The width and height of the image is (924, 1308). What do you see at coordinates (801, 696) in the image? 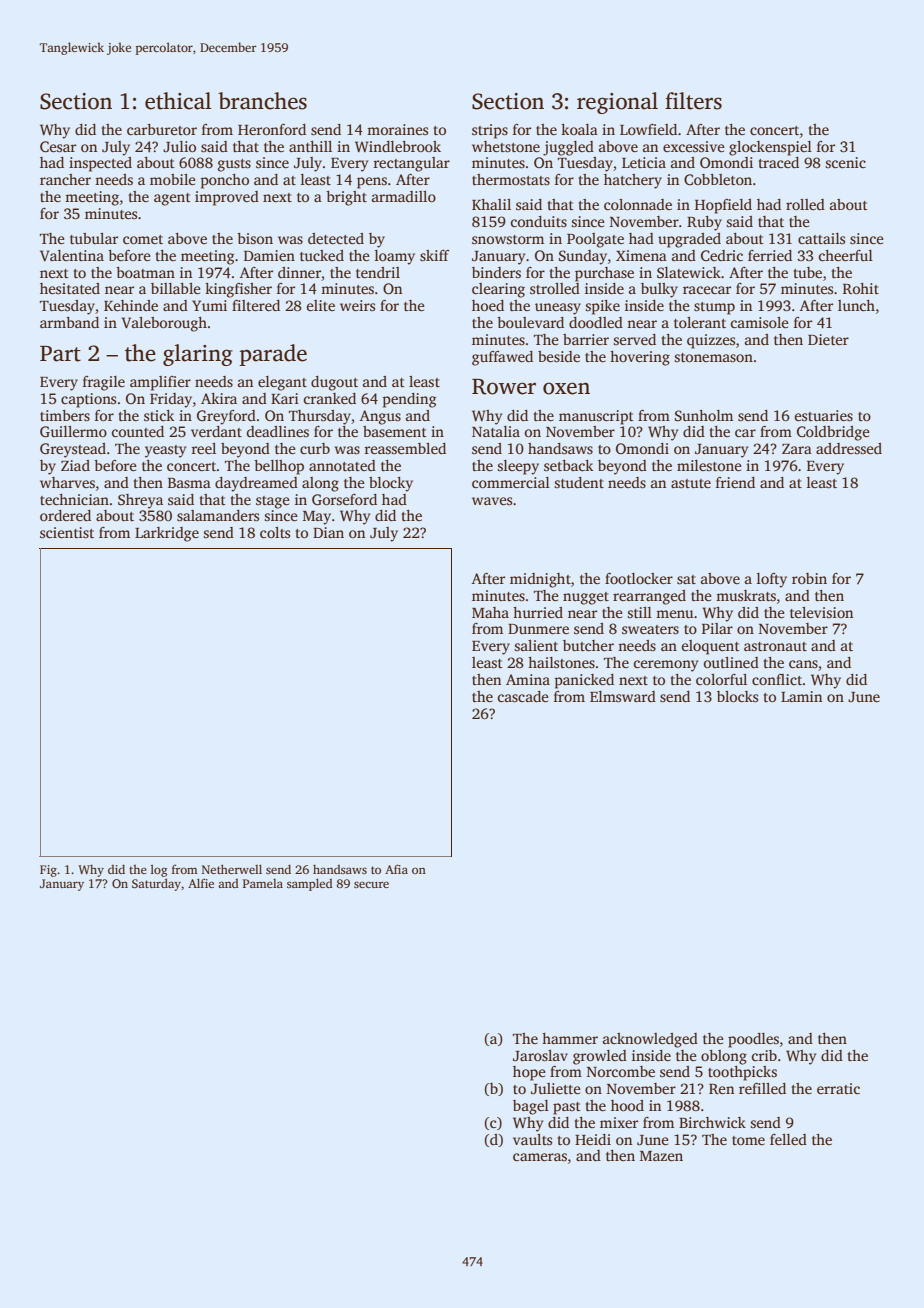
I see `Lamin` at bounding box center [801, 696].
